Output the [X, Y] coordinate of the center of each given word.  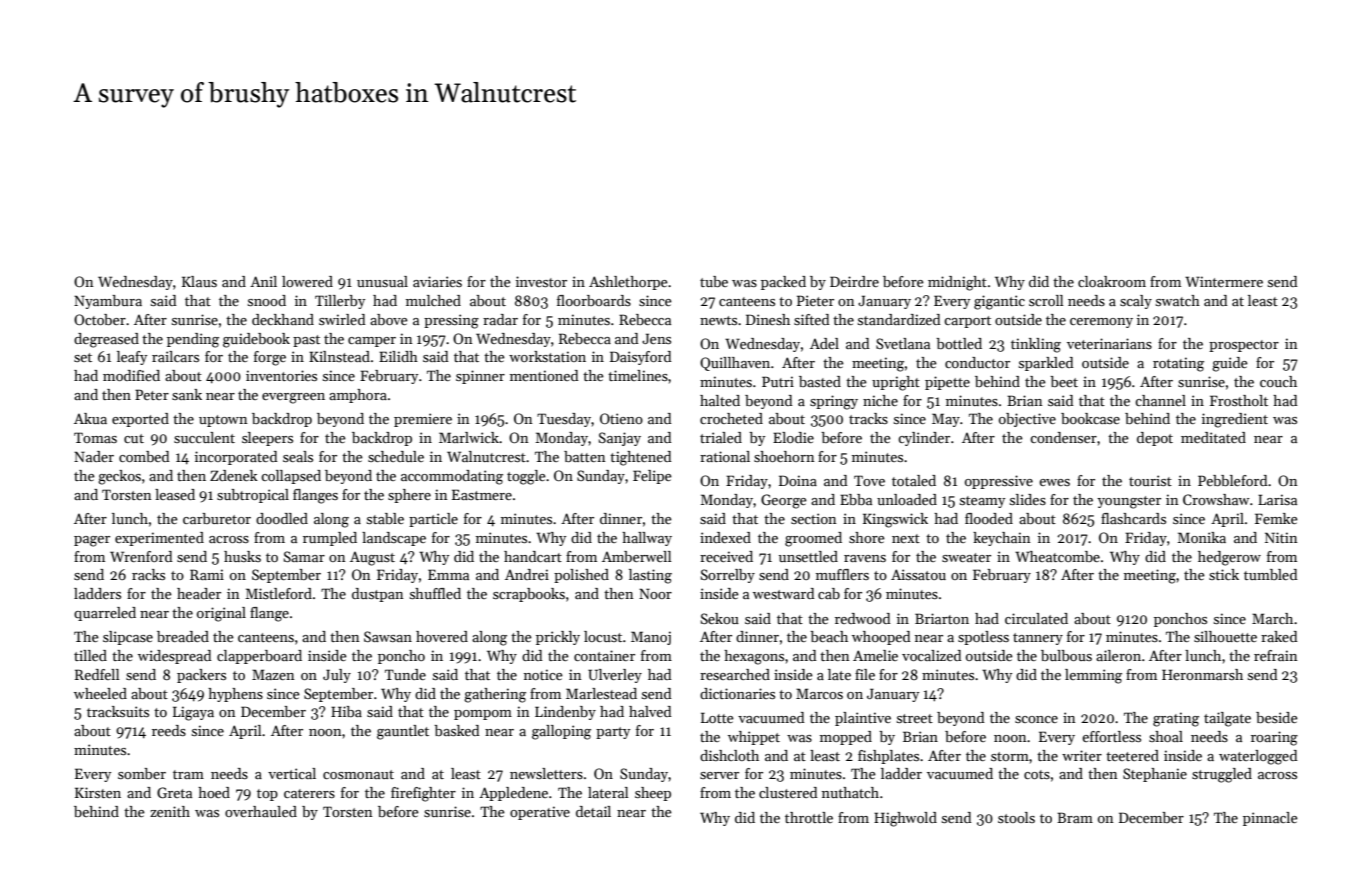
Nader [94, 456]
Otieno [621, 418]
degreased [106, 340]
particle [433, 520]
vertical [292, 773]
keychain [1002, 539]
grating [1176, 719]
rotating [1178, 364]
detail [593, 811]
